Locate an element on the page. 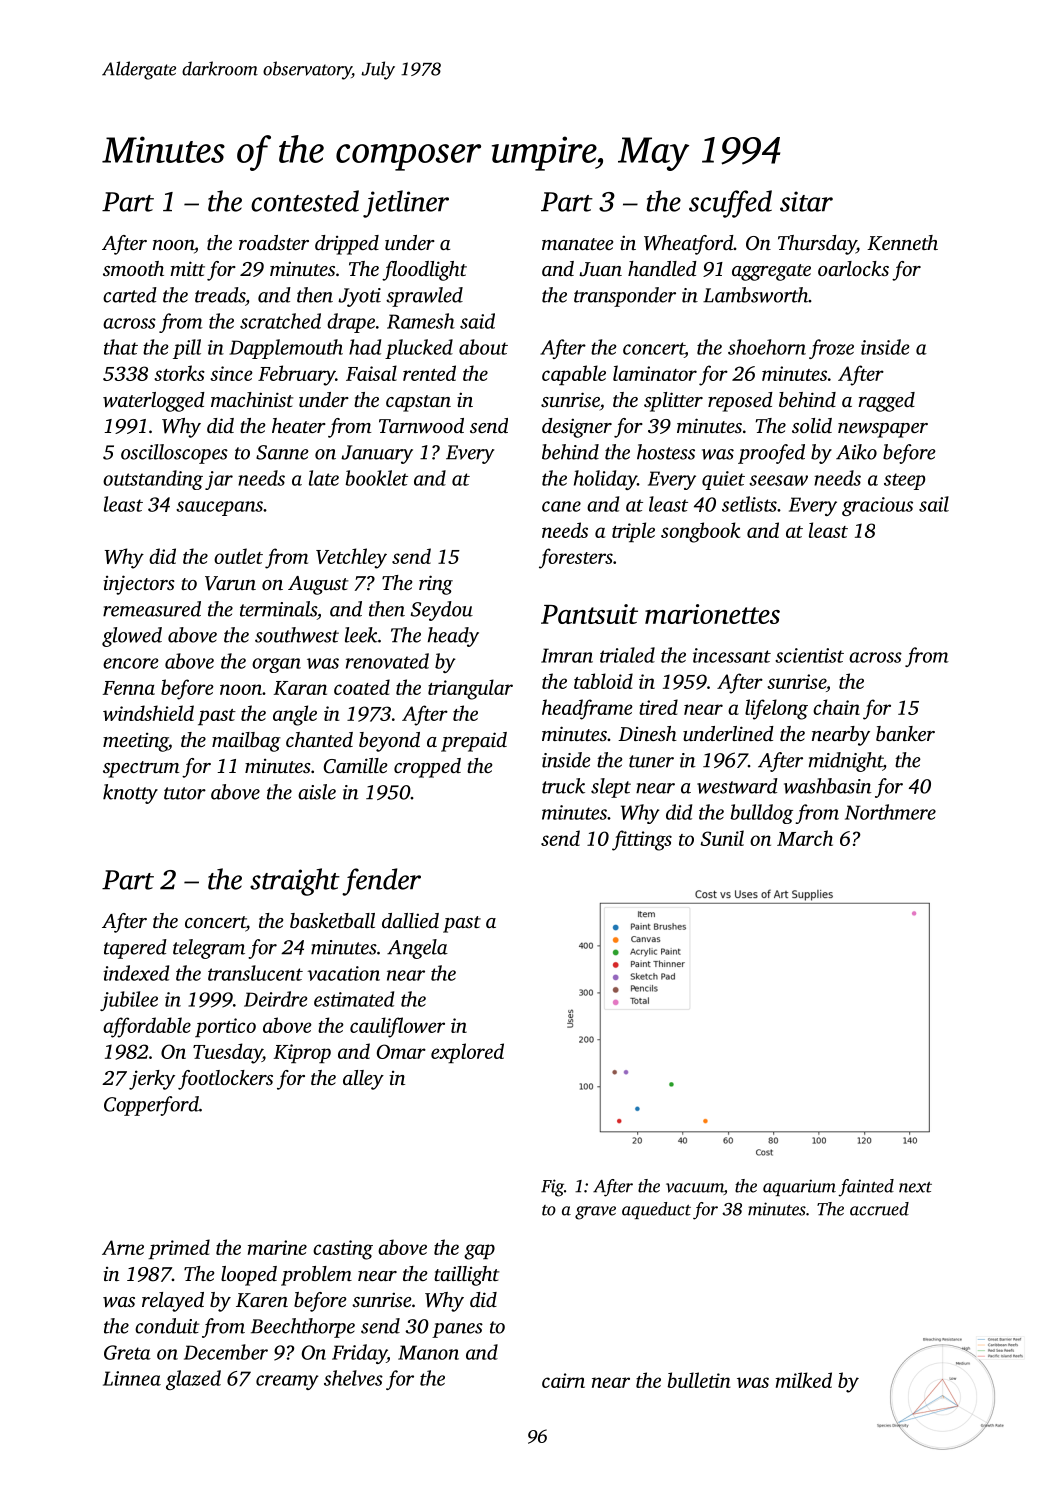  next is located at coordinates (915, 1187).
